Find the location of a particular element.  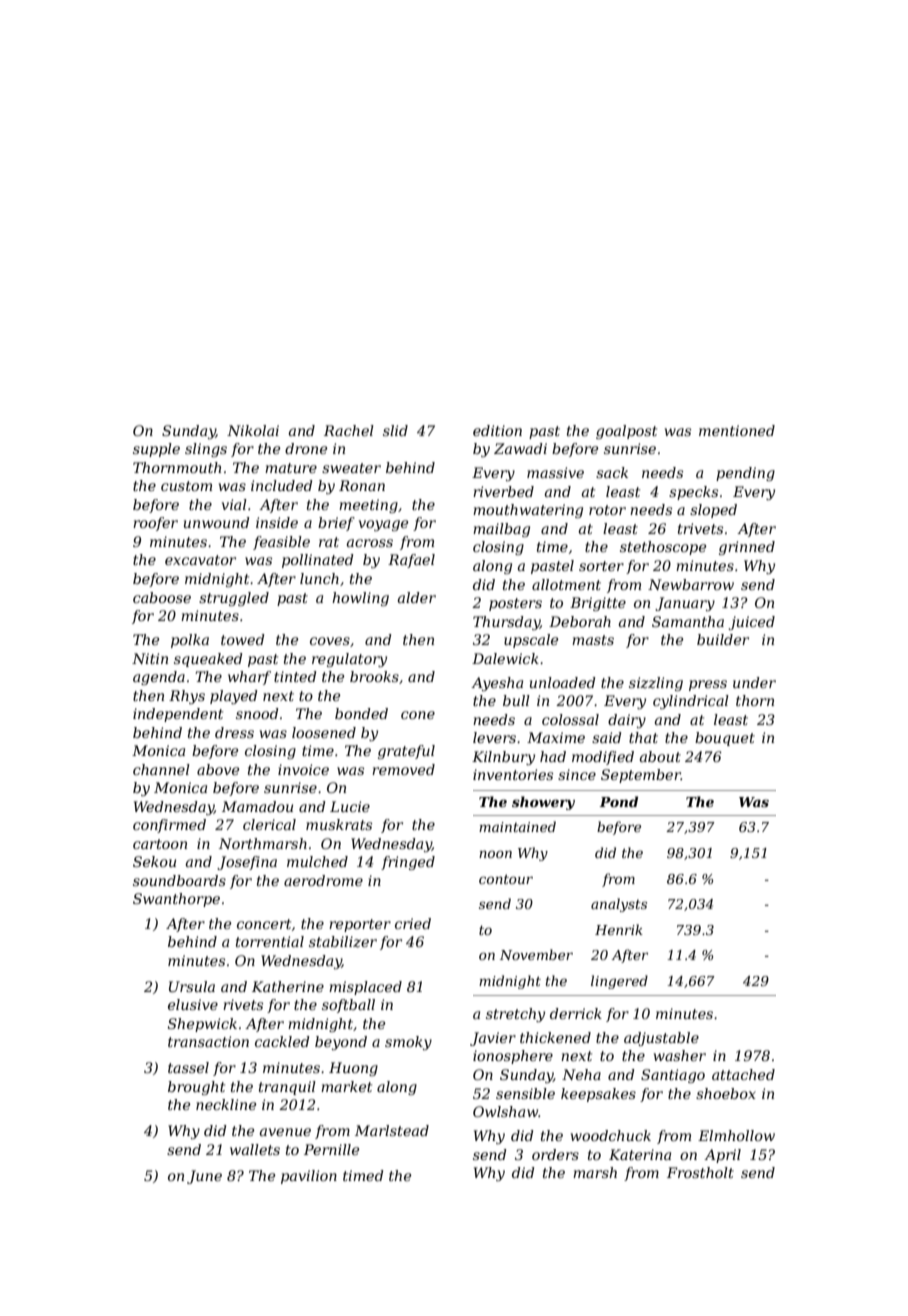

cylindrical is located at coordinates (691, 702).
